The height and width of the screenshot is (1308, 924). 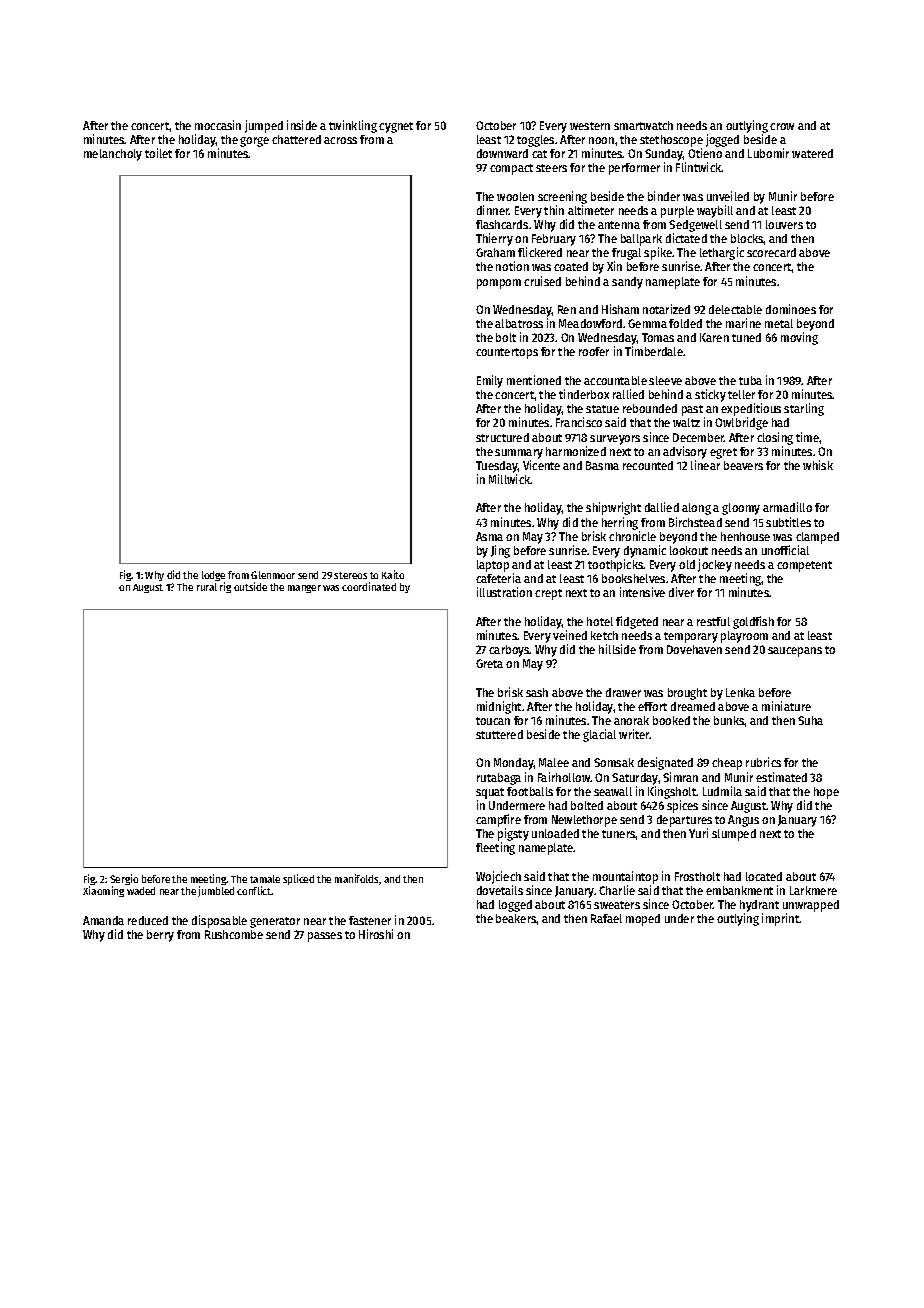 What do you see at coordinates (753, 622) in the screenshot?
I see `goldfish` at bounding box center [753, 622].
